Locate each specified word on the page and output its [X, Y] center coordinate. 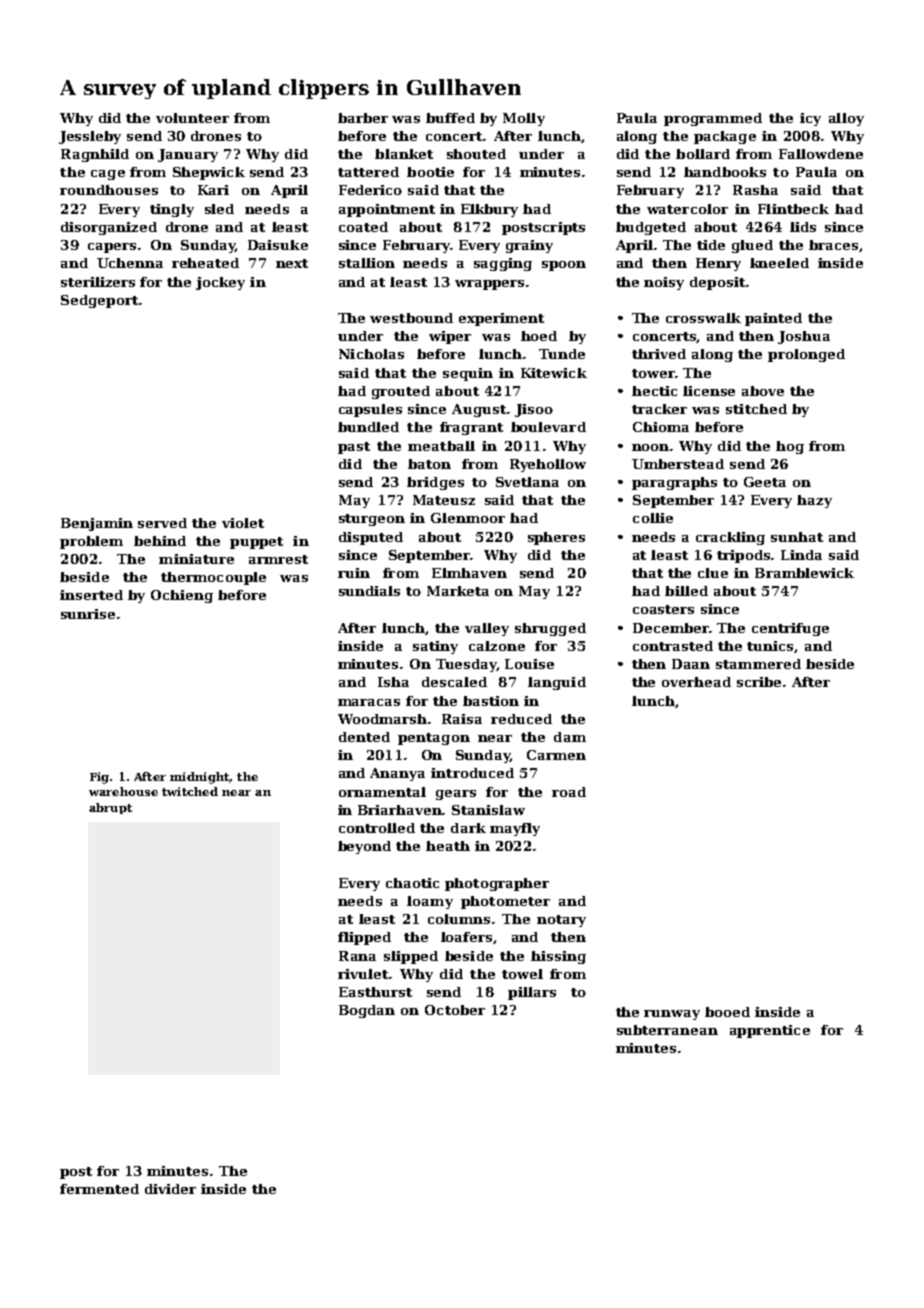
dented [364, 737]
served [162, 523]
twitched [190, 791]
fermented [99, 1189]
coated [363, 227]
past [354, 448]
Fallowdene [821, 154]
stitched [756, 409]
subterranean [667, 1030]
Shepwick [209, 173]
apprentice [770, 1031]
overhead [696, 682]
